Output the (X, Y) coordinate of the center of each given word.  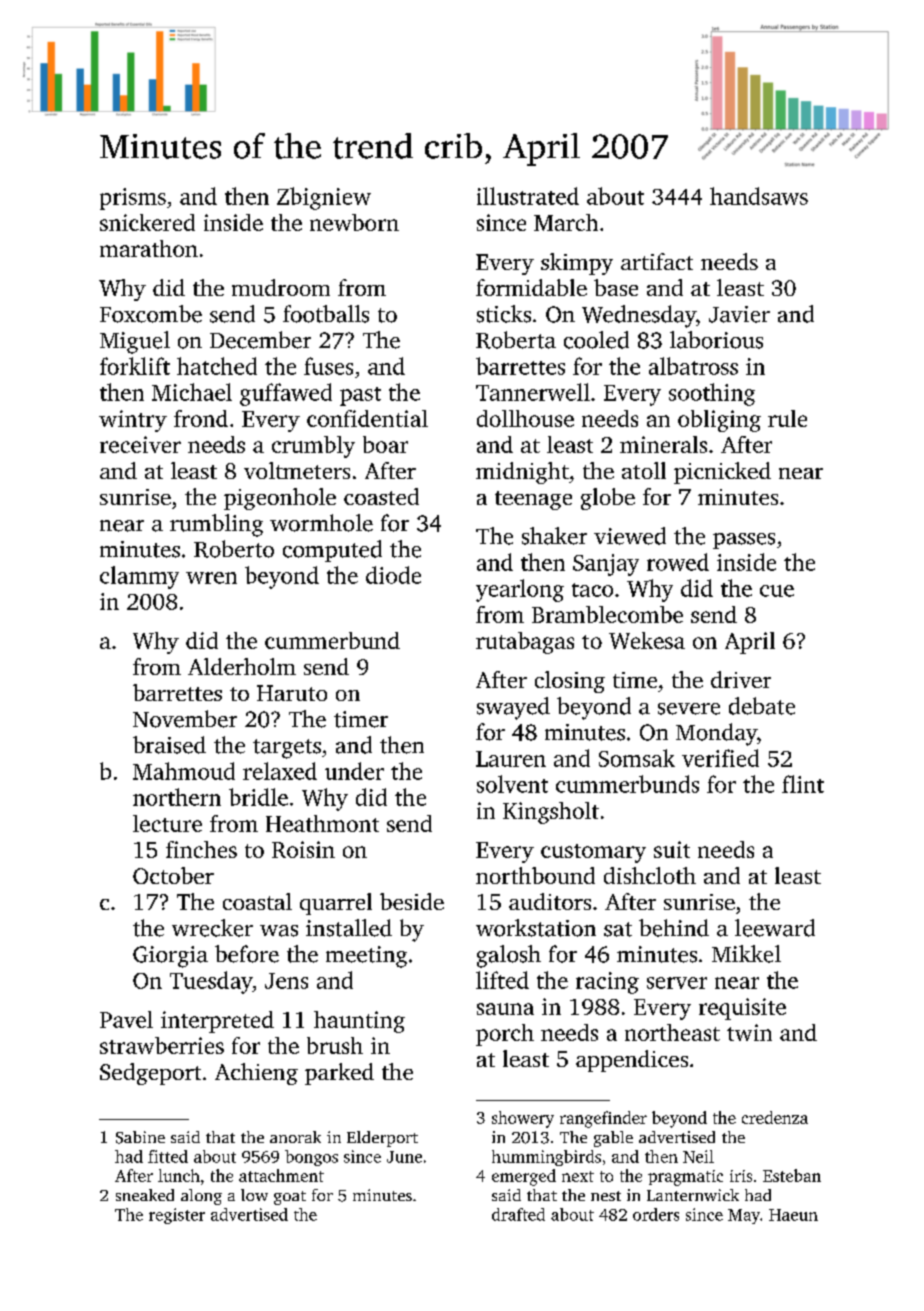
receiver (140, 444)
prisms (133, 199)
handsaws (759, 196)
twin (749, 1032)
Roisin (303, 849)
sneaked (145, 1195)
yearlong (520, 590)
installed (349, 928)
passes (744, 541)
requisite (742, 1009)
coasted (381, 496)
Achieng (256, 1074)
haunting (359, 1022)
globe (608, 499)
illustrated (528, 196)
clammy (139, 577)
